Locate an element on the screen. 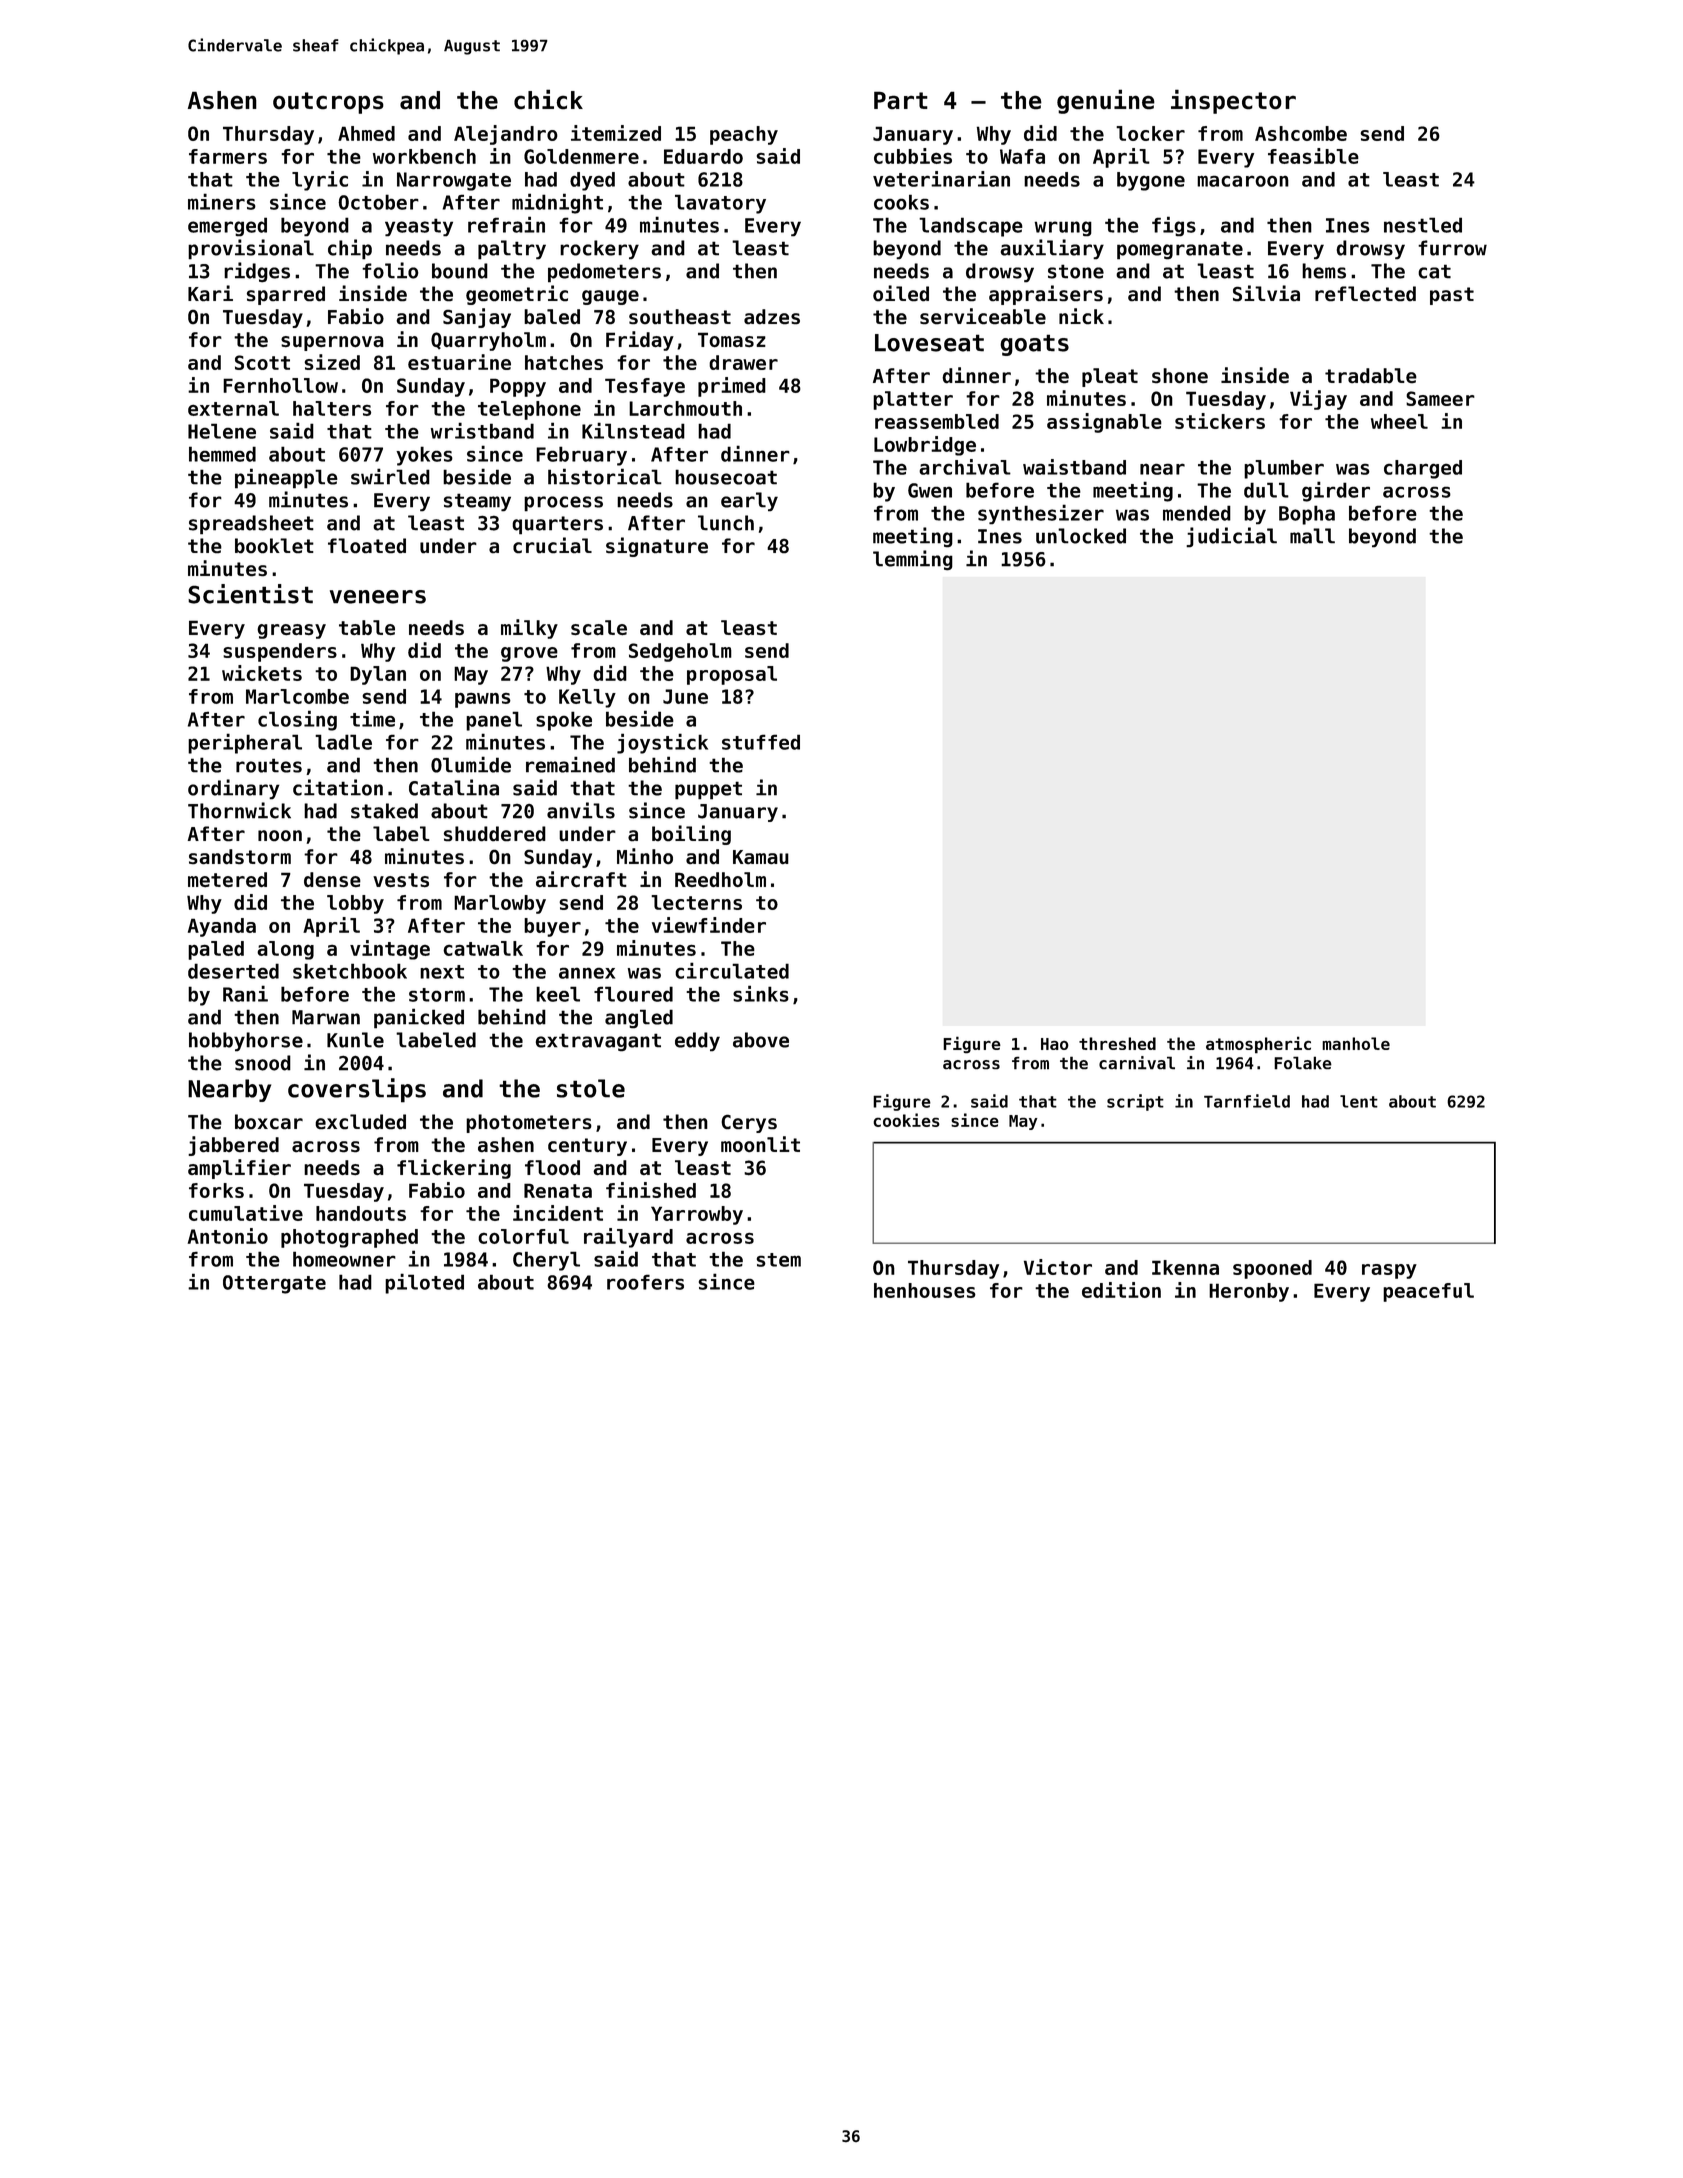  past is located at coordinates (1452, 296).
